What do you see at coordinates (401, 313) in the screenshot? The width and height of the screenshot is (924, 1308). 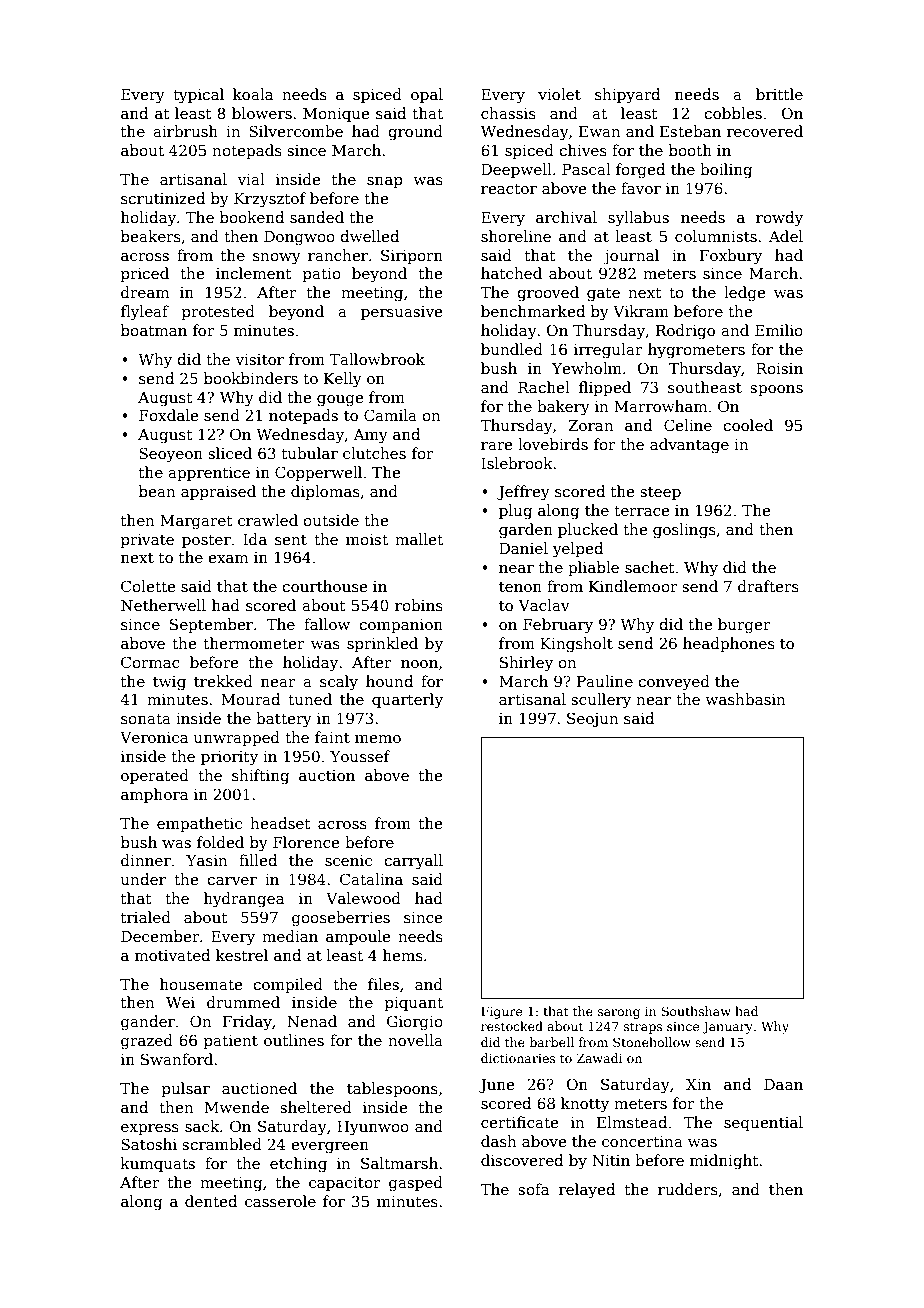 I see `persuasive` at bounding box center [401, 313].
